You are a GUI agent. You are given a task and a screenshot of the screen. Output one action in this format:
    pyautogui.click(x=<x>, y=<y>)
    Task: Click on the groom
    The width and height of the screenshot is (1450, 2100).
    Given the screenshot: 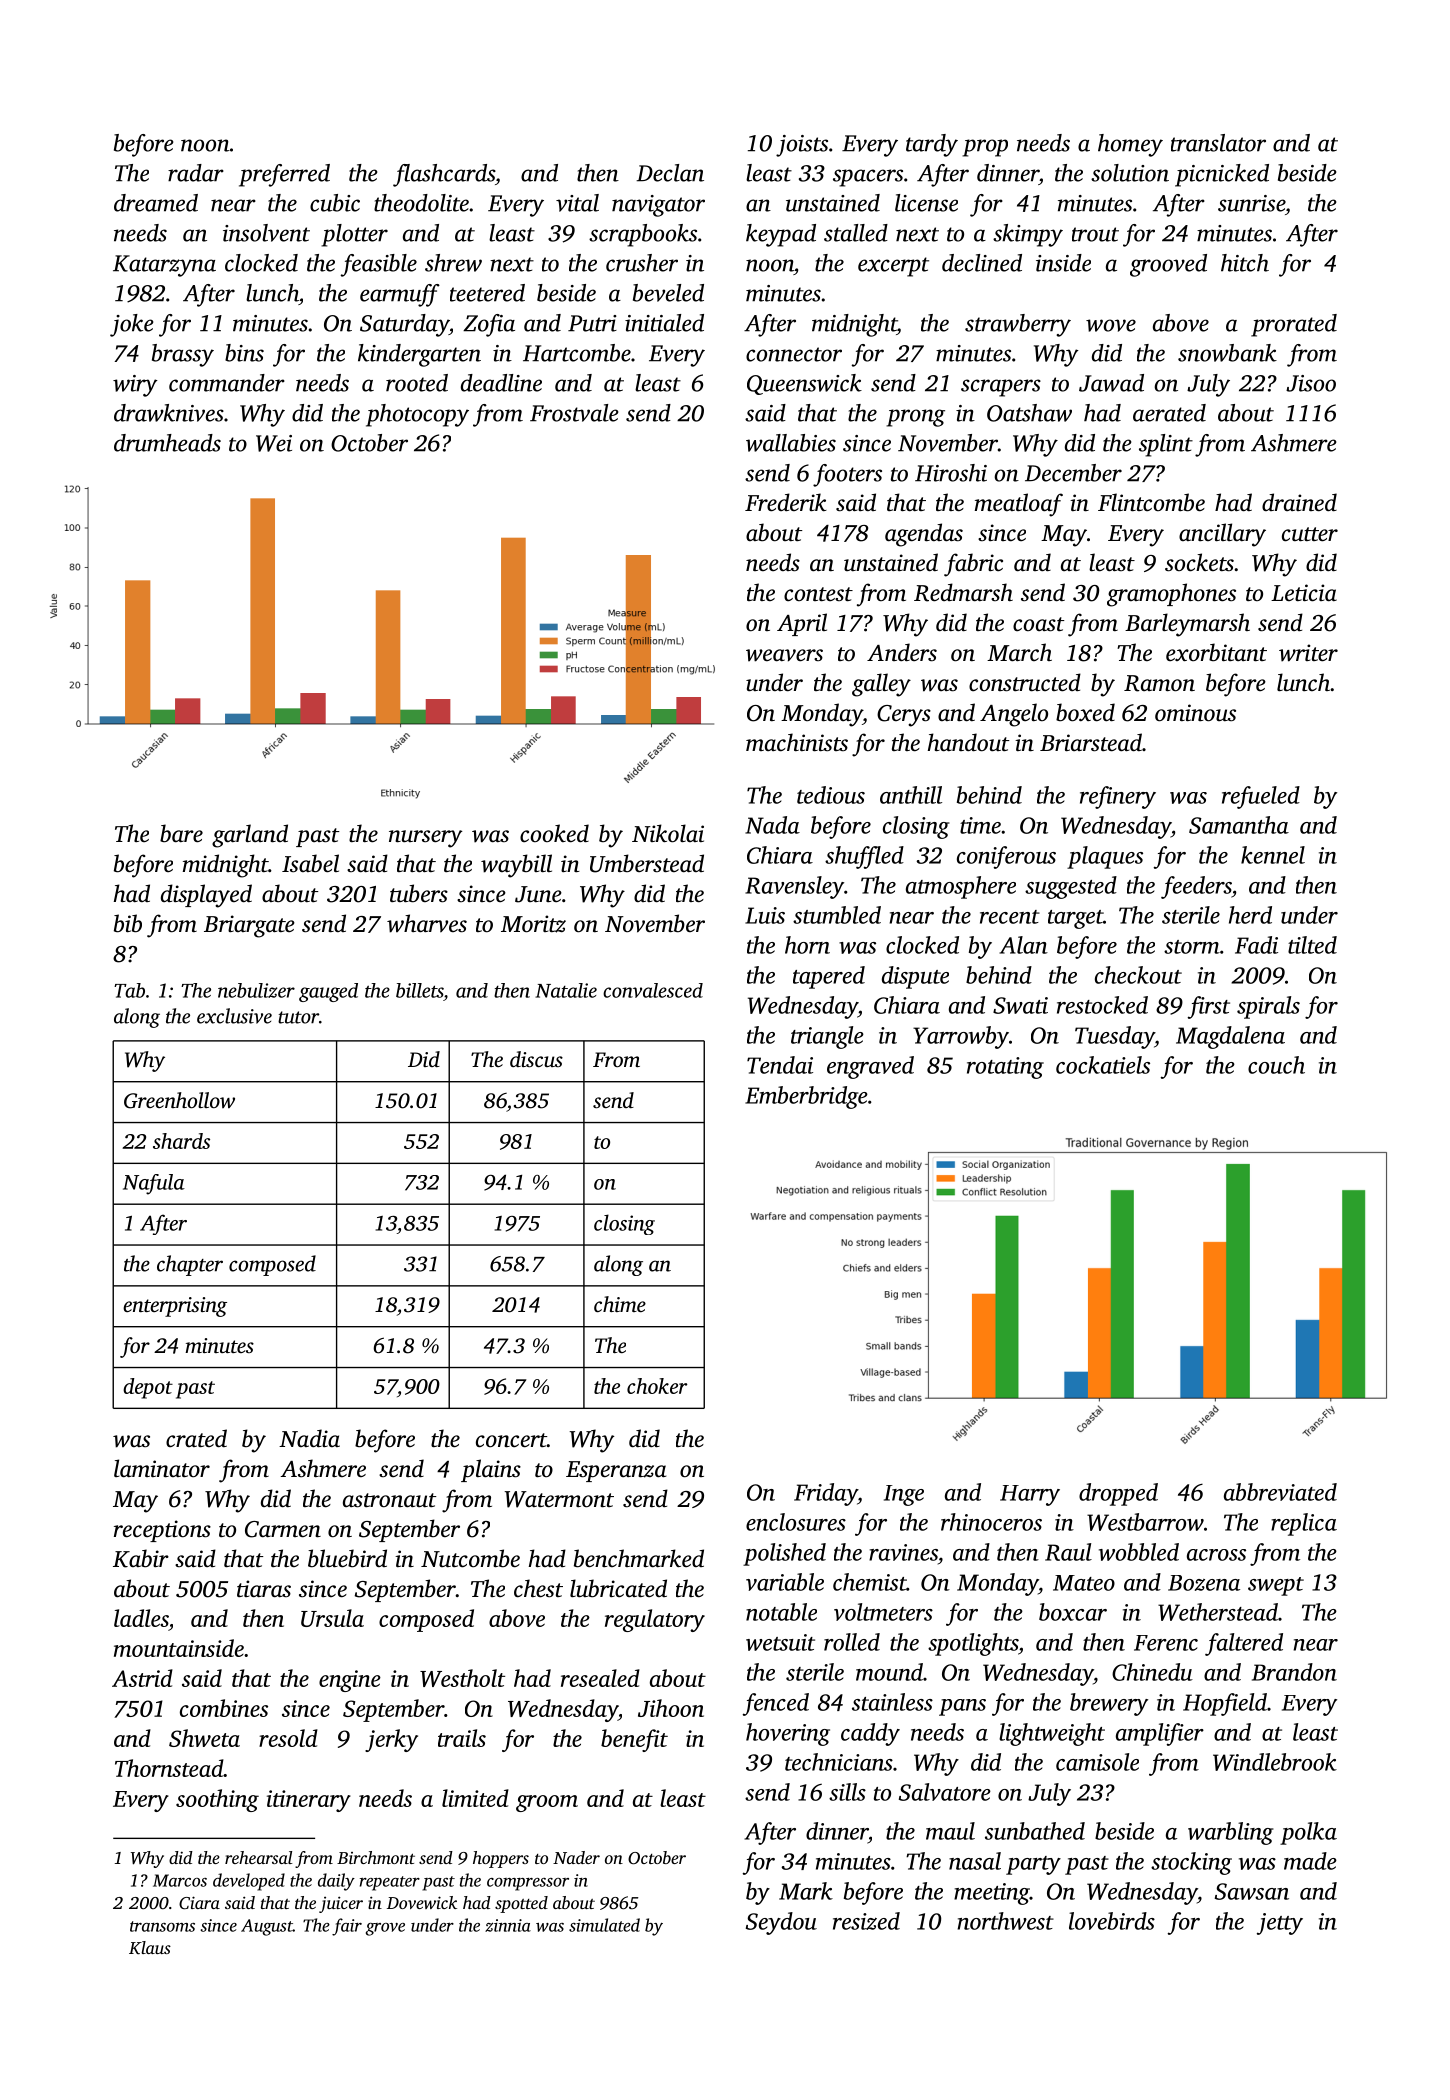 What is the action you would take?
    pyautogui.click(x=547, y=1803)
